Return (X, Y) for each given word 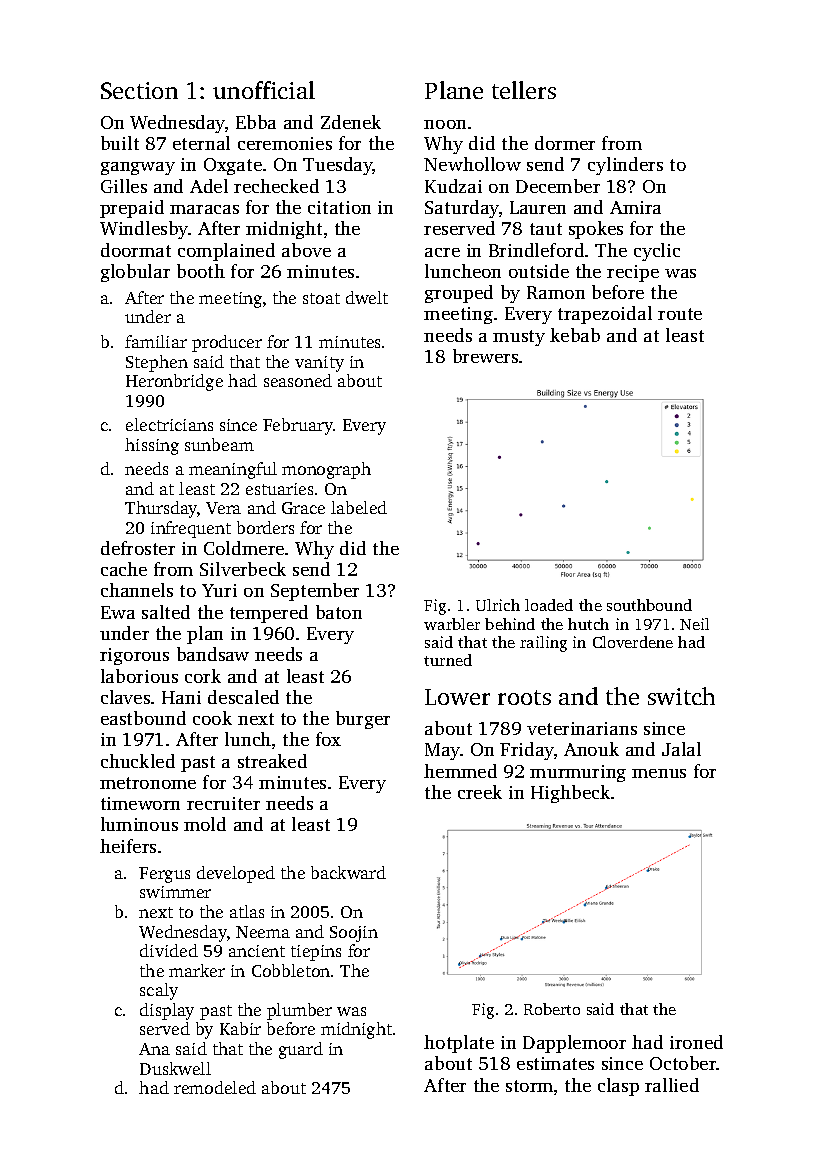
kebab (575, 335)
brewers (485, 356)
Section (139, 90)
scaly (159, 991)
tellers (524, 90)
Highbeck (570, 794)
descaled (243, 697)
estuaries (279, 489)
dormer (565, 143)
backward (348, 872)
